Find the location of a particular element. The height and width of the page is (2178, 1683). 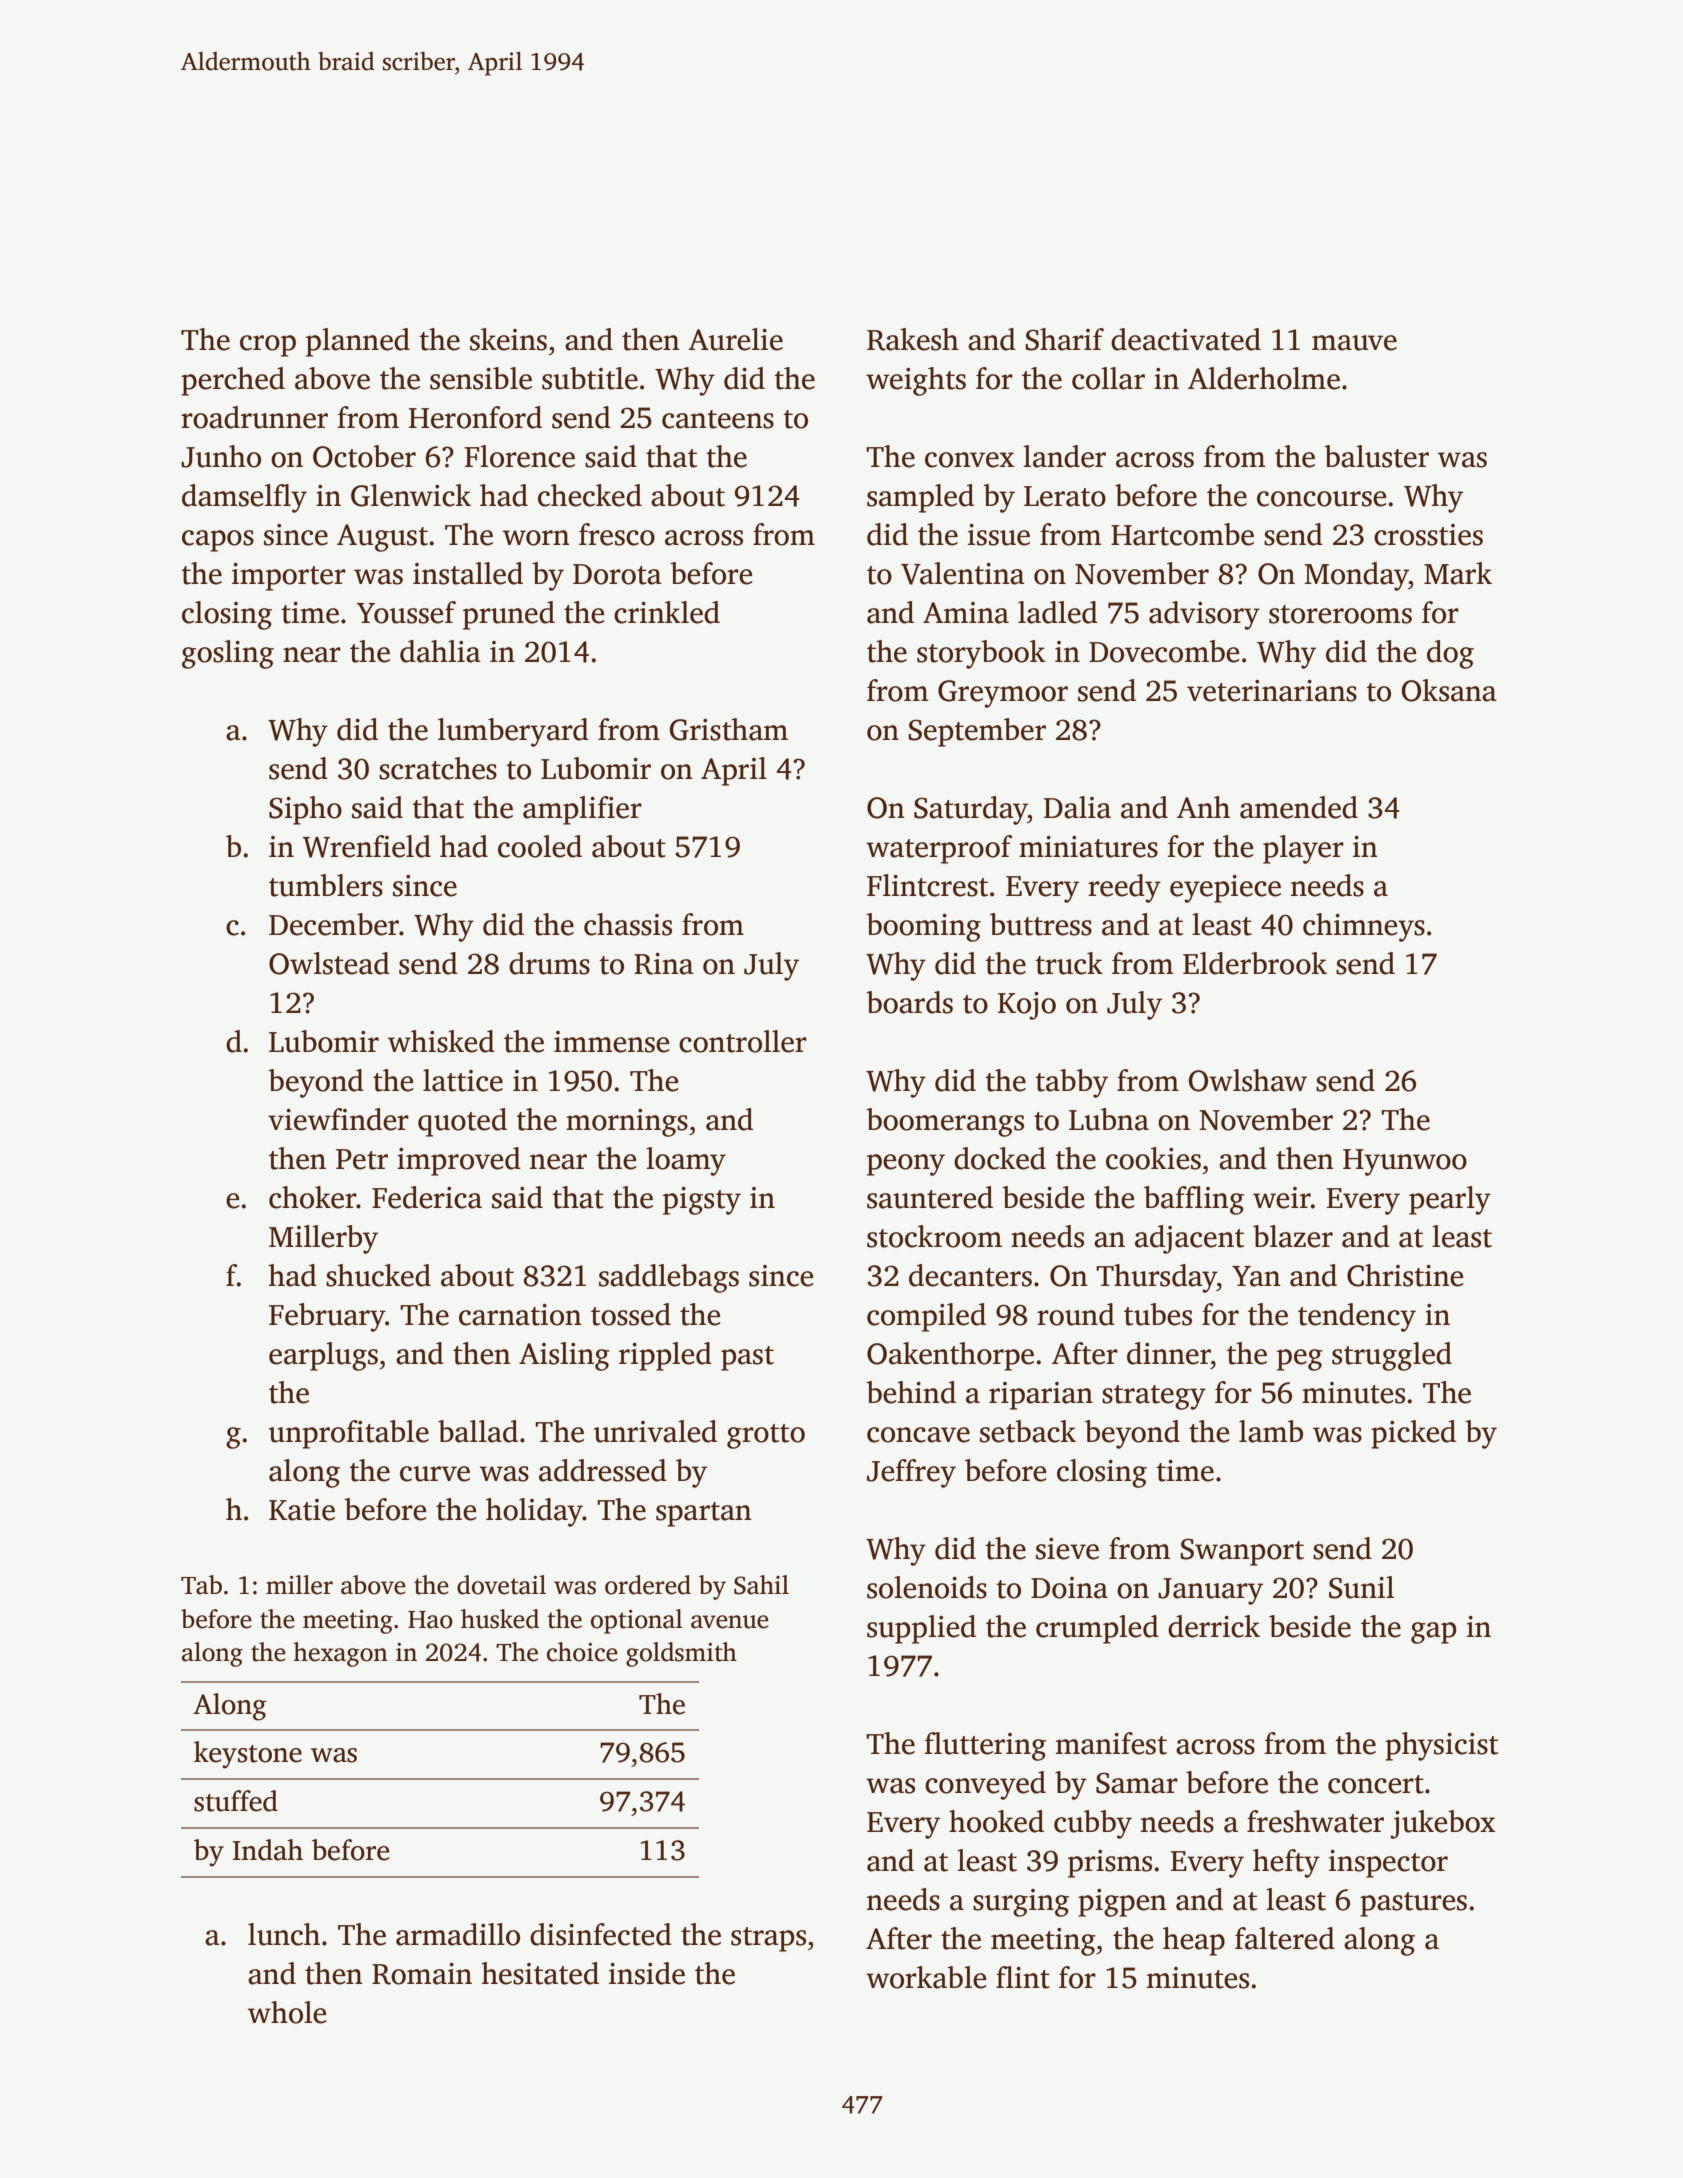

carnation is located at coordinates (520, 1315).
